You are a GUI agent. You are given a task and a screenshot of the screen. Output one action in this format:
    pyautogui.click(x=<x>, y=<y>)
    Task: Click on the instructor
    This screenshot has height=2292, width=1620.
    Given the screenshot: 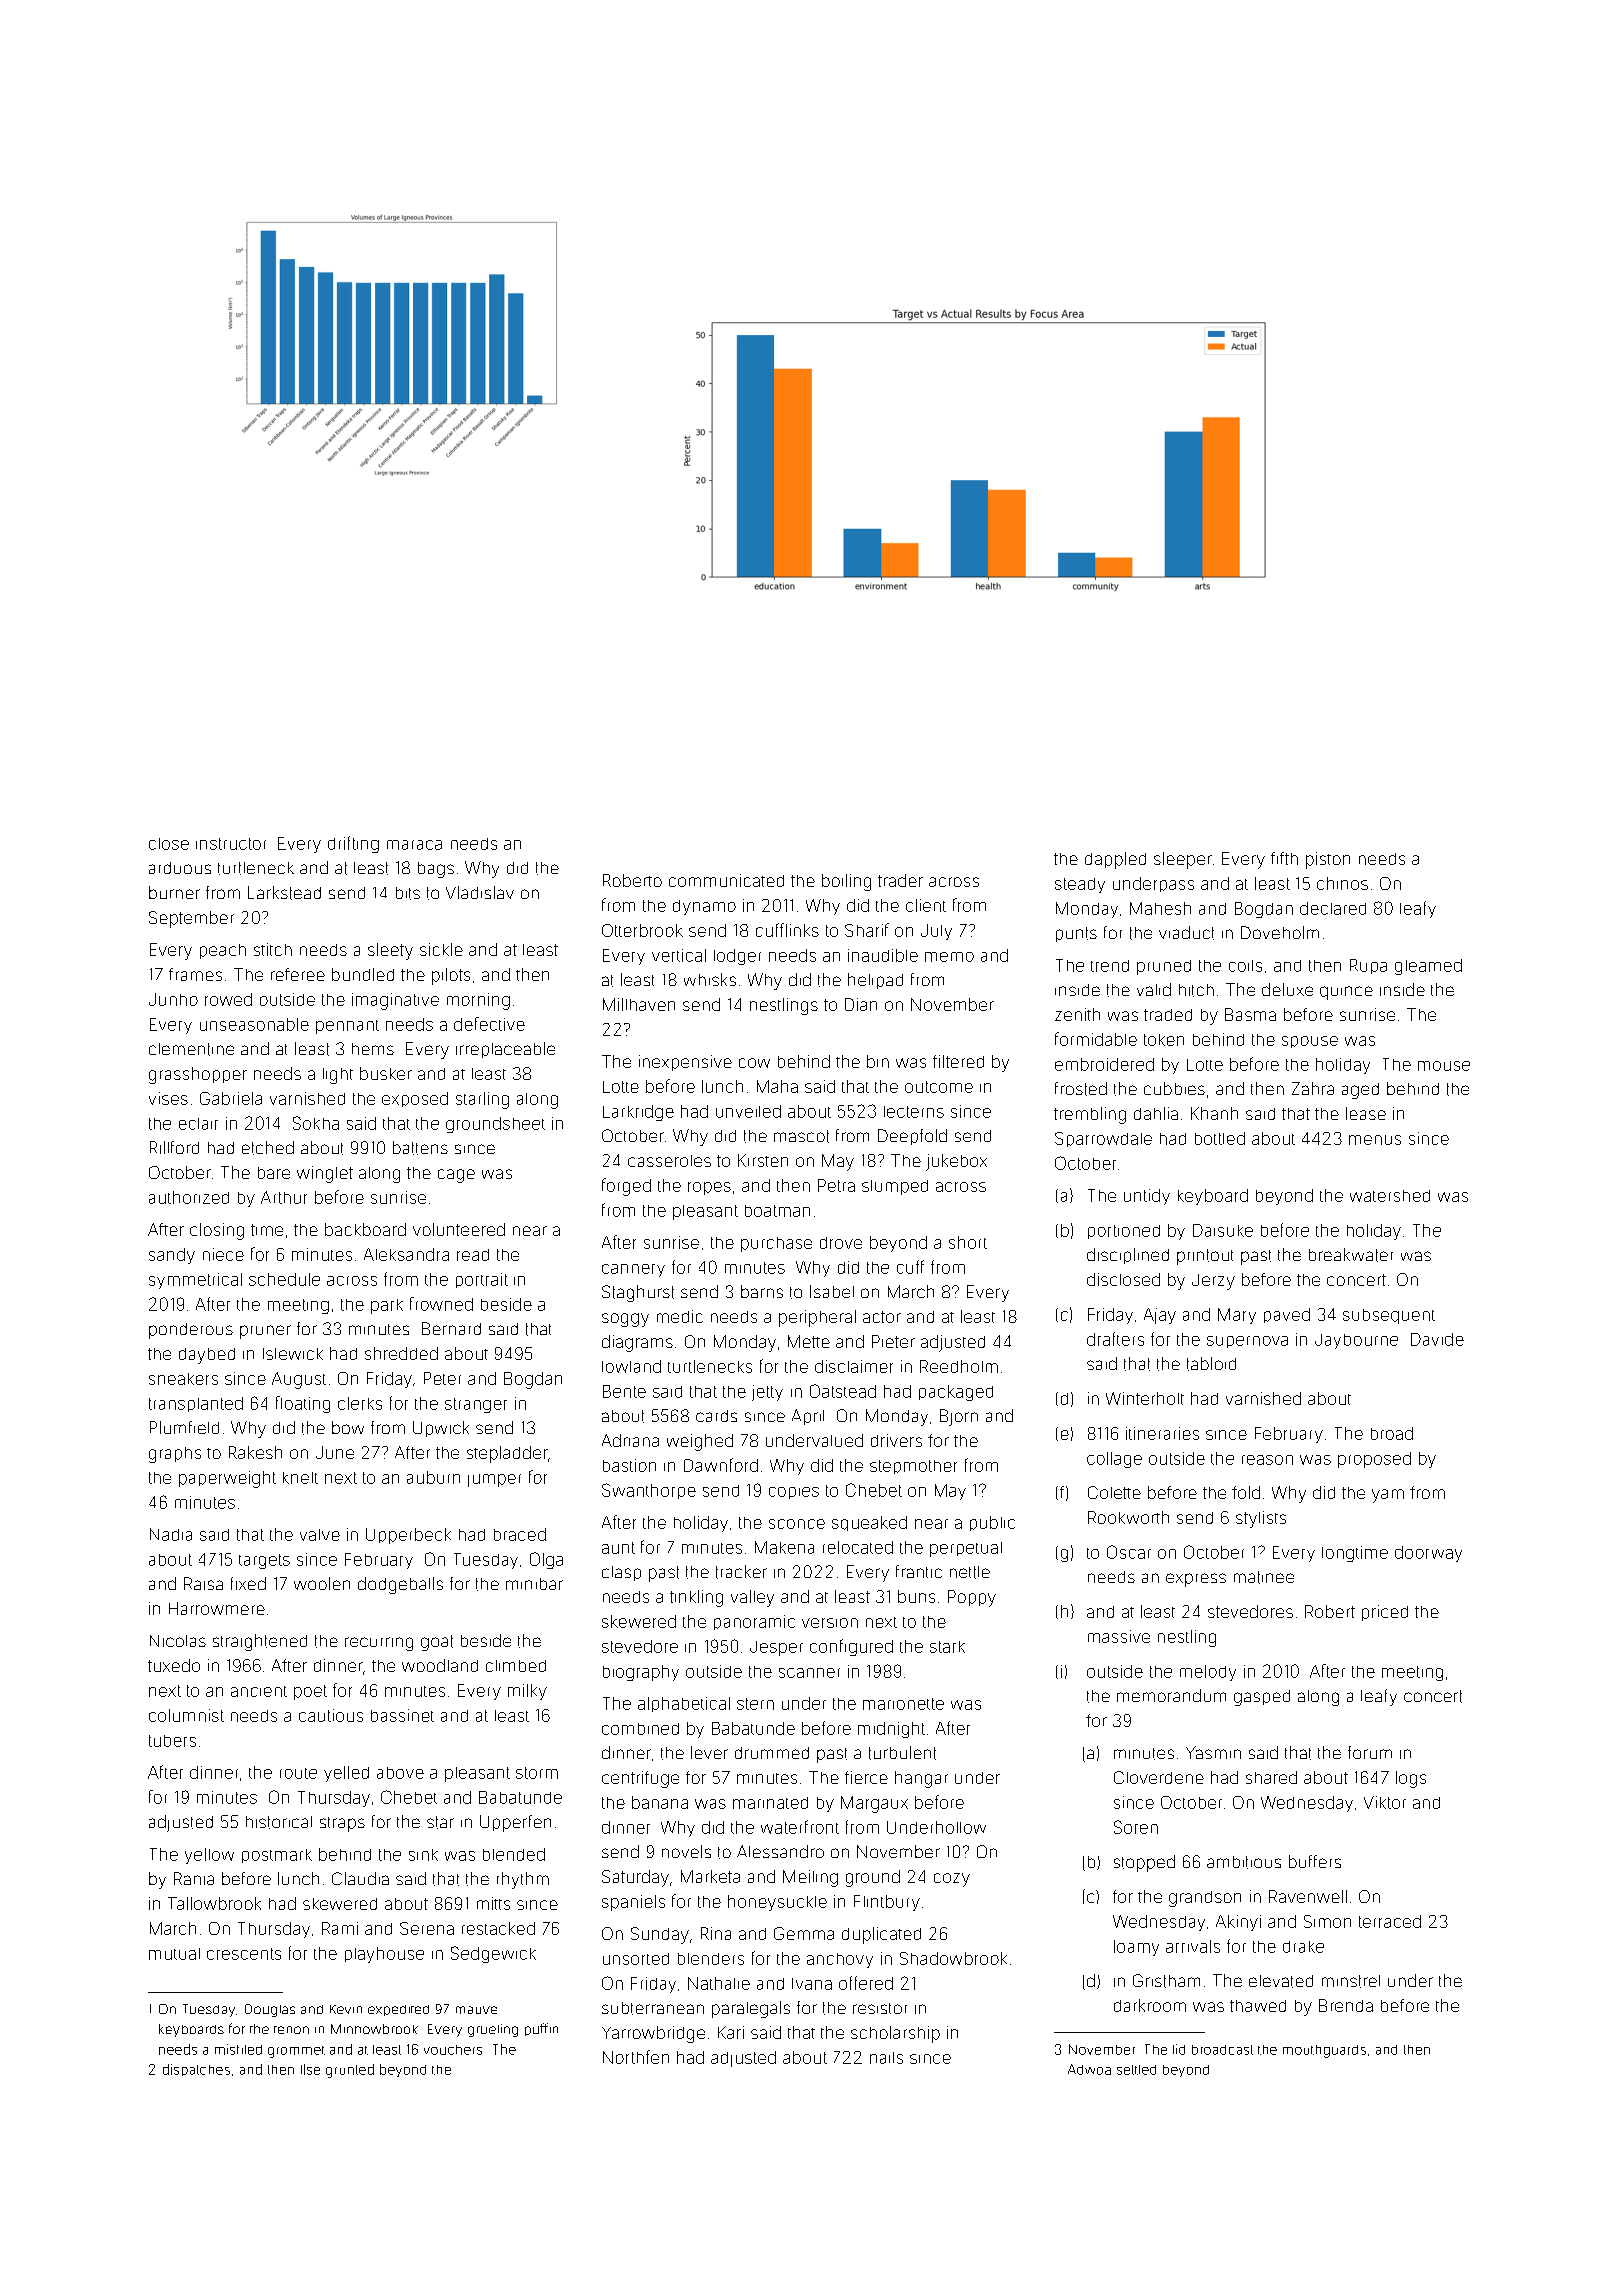 What is the action you would take?
    pyautogui.click(x=231, y=844)
